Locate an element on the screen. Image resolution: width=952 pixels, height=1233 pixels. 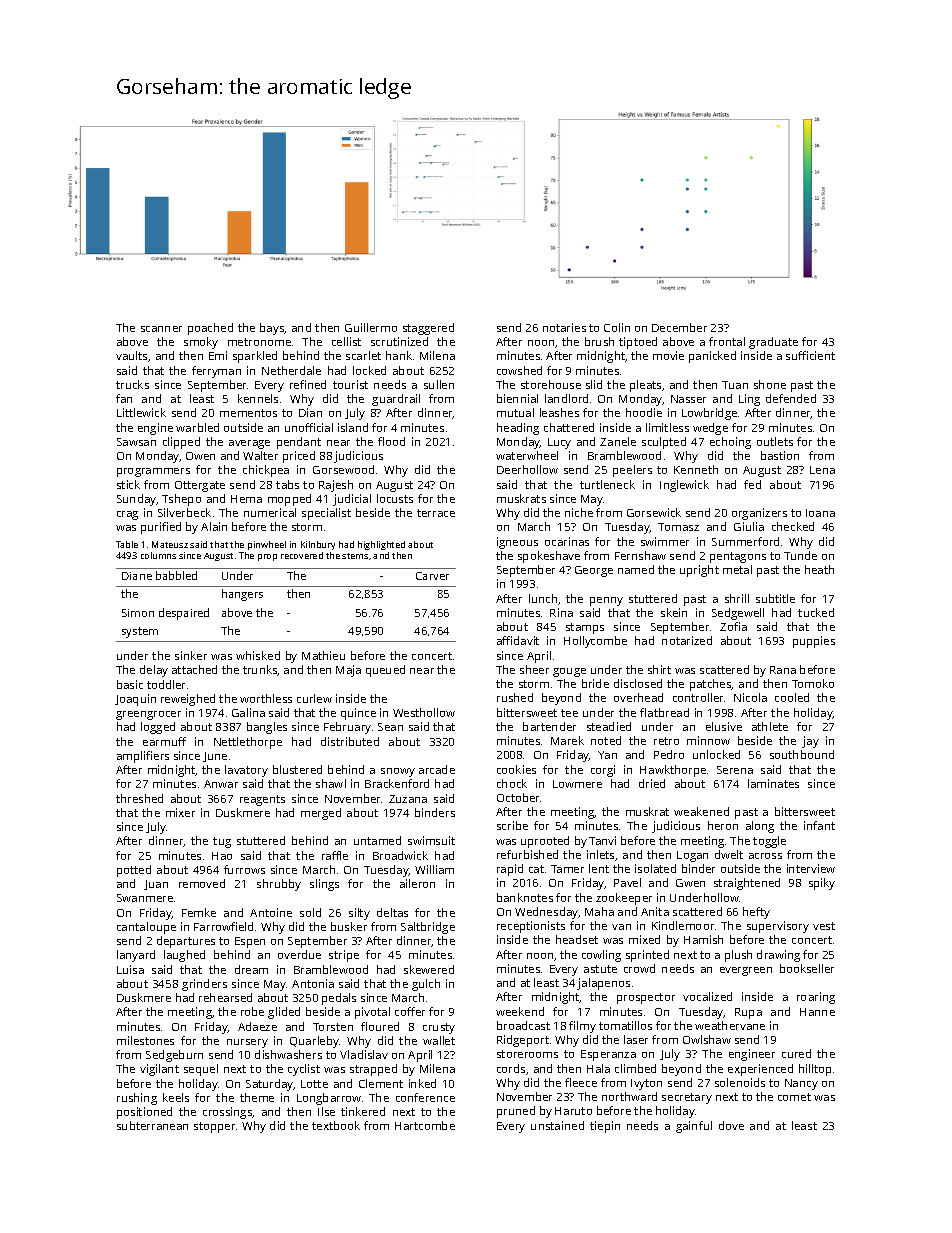
dove is located at coordinates (731, 1125).
